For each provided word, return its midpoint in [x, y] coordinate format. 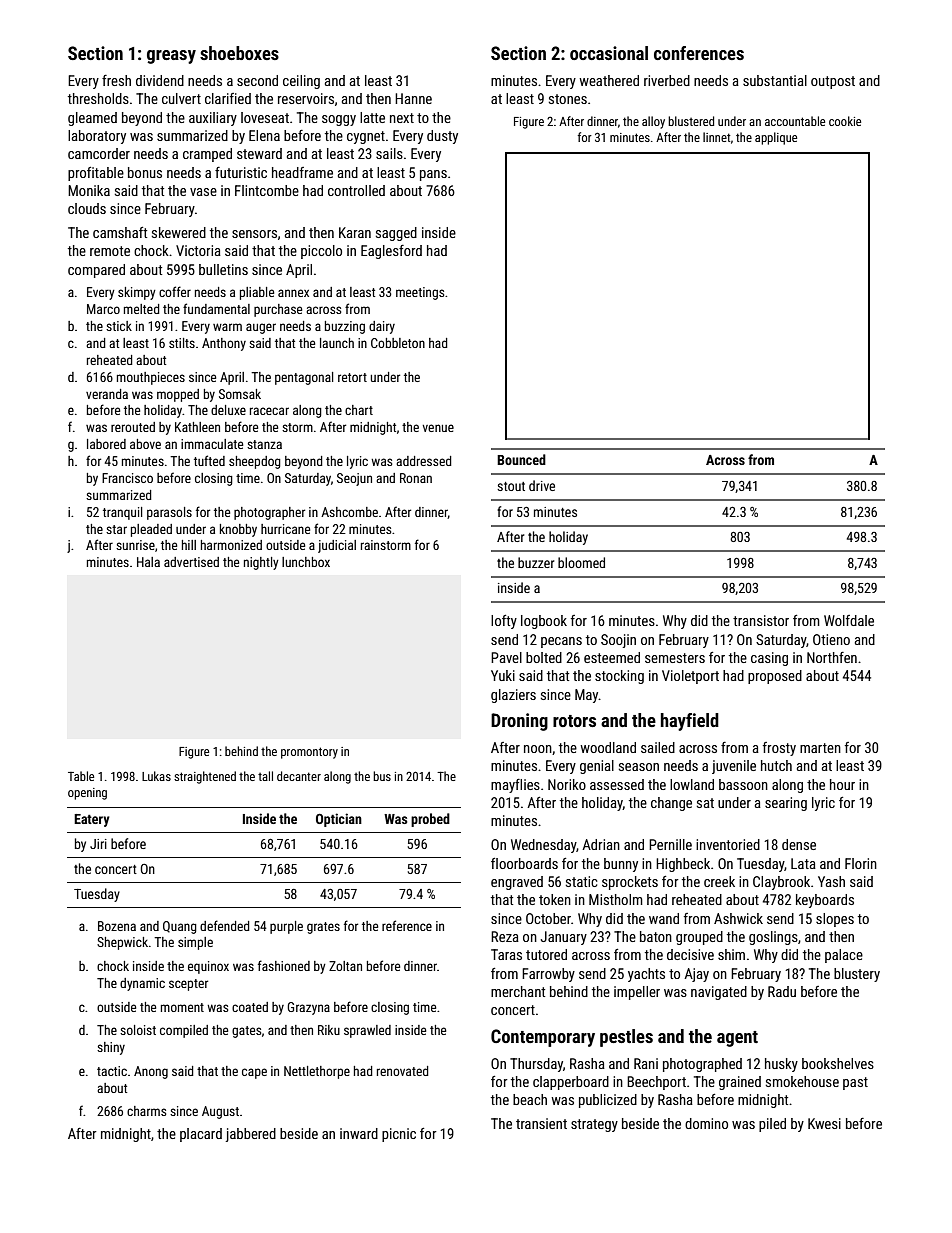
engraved [517, 883]
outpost [833, 82]
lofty [504, 622]
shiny [111, 1048]
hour [842, 784]
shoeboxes [239, 53]
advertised [191, 562]
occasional [609, 53]
